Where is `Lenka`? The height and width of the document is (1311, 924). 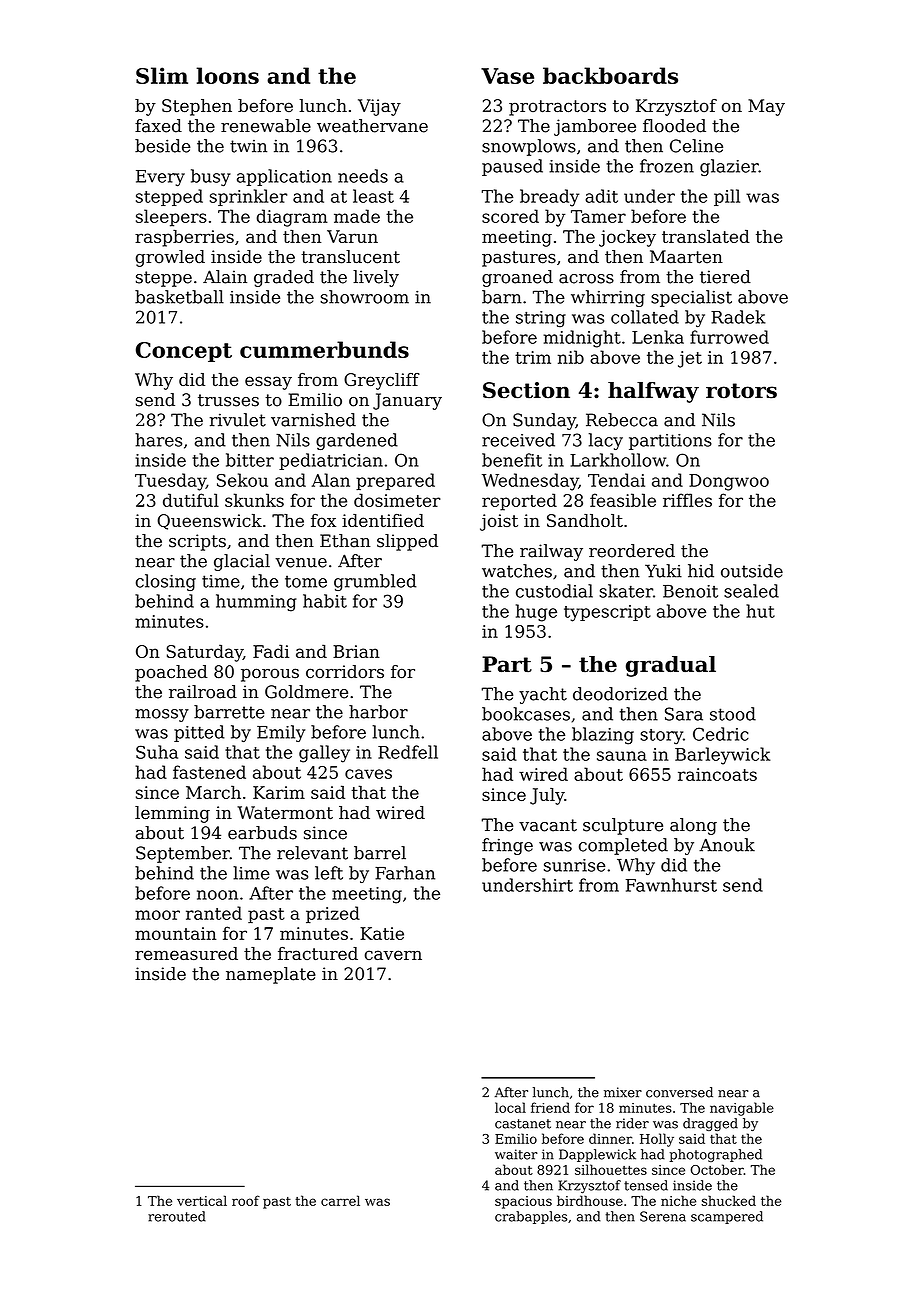 Lenka is located at coordinates (658, 337).
